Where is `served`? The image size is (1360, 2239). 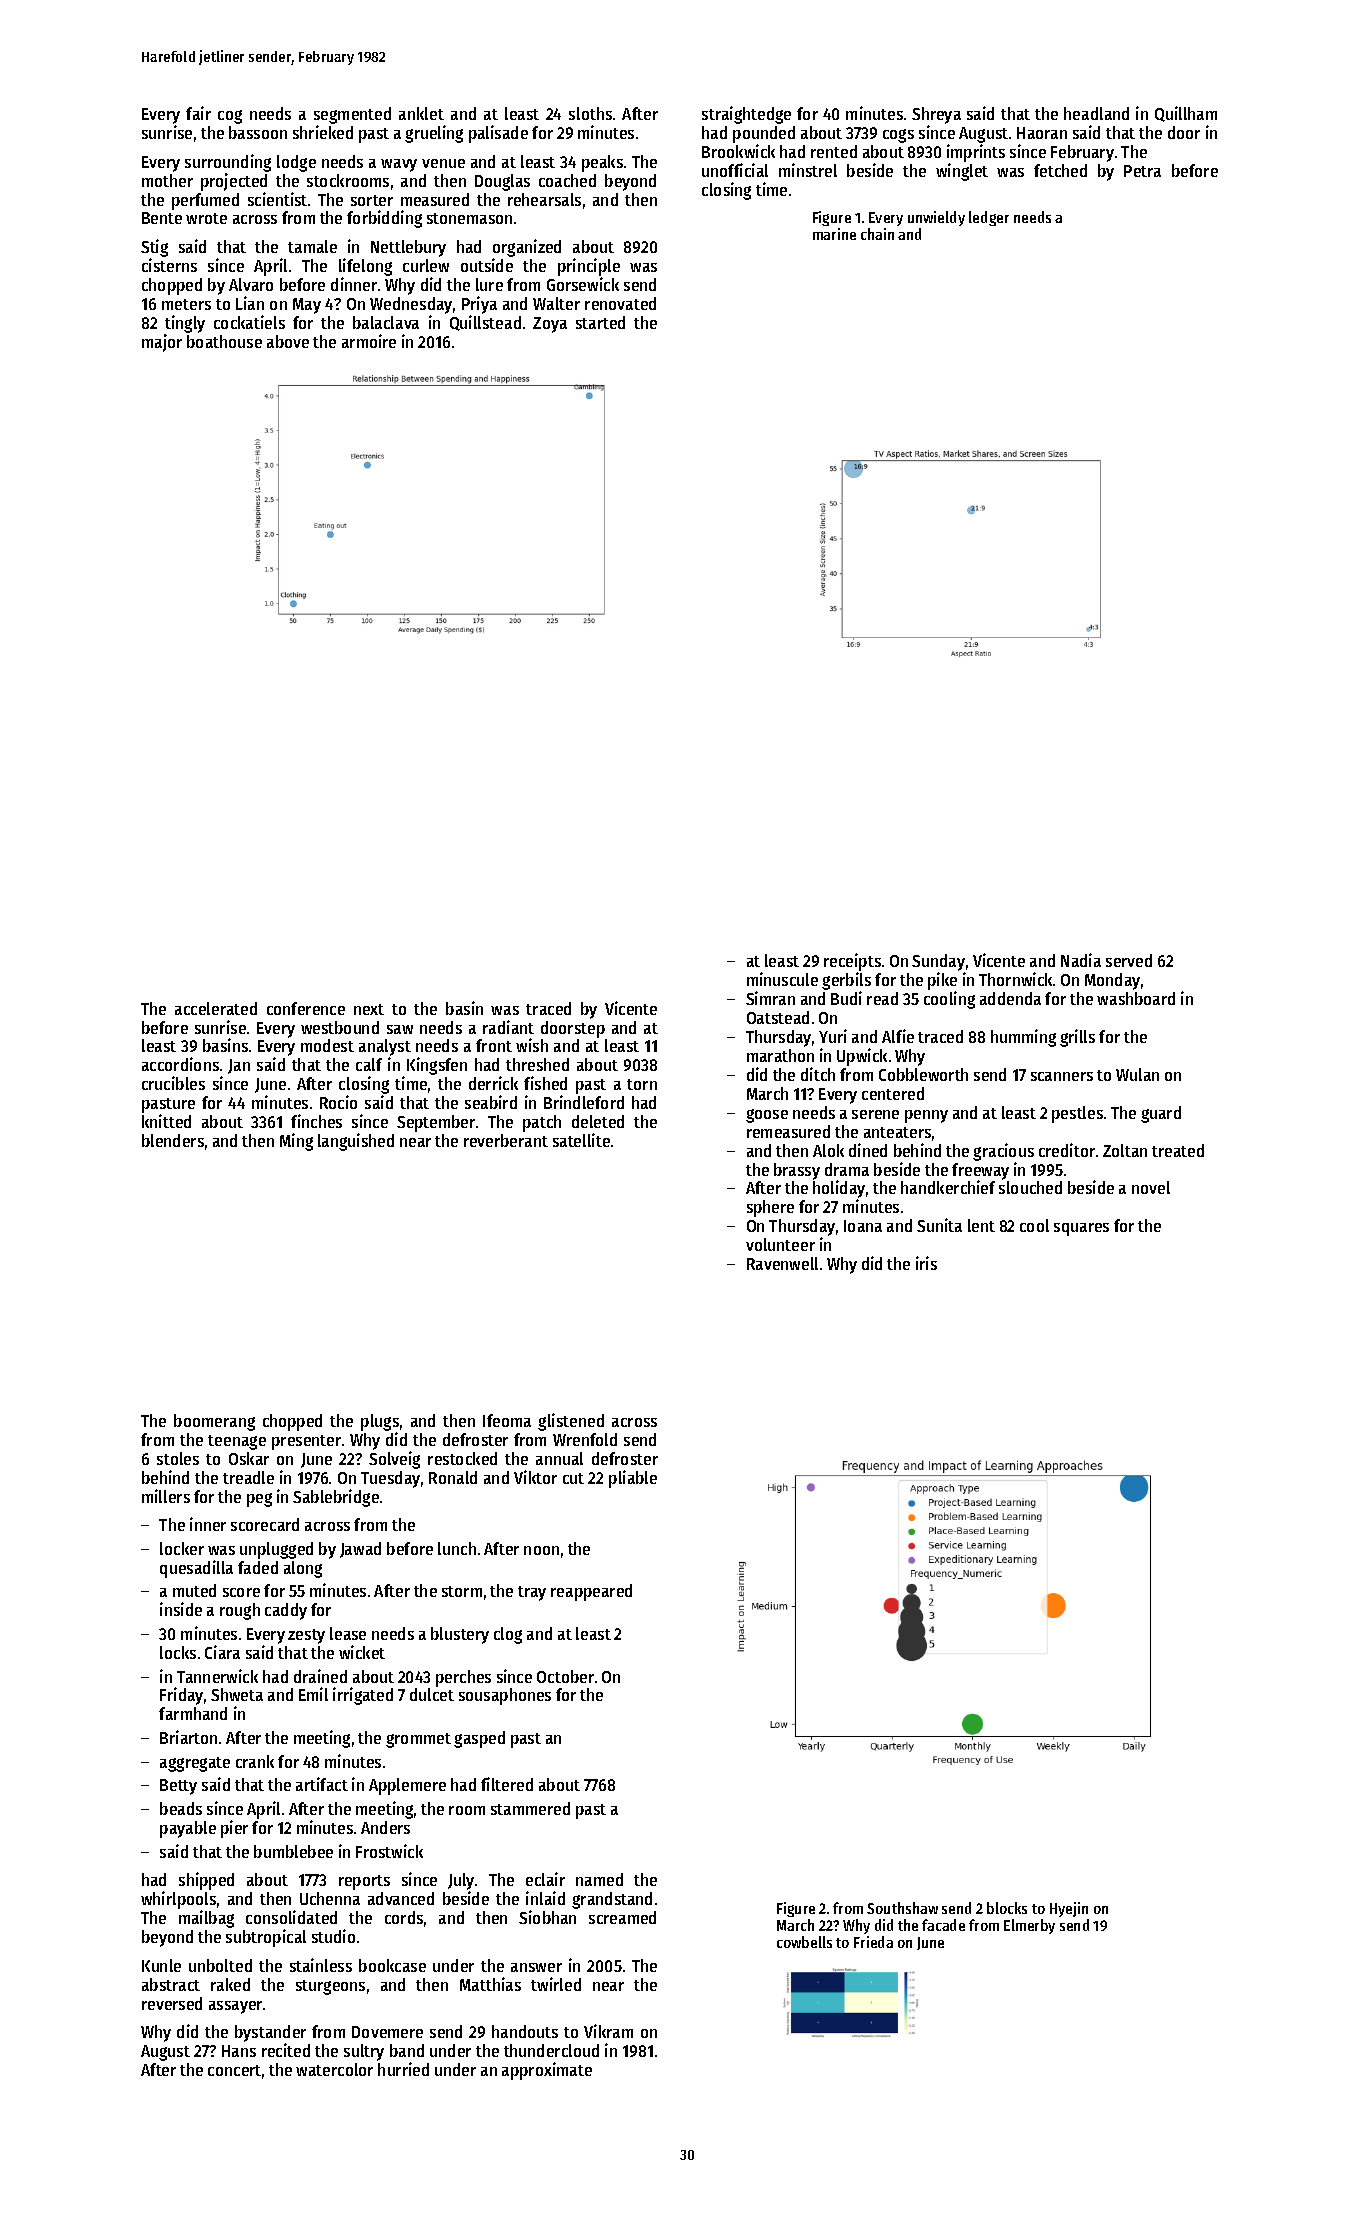 served is located at coordinates (1129, 960).
